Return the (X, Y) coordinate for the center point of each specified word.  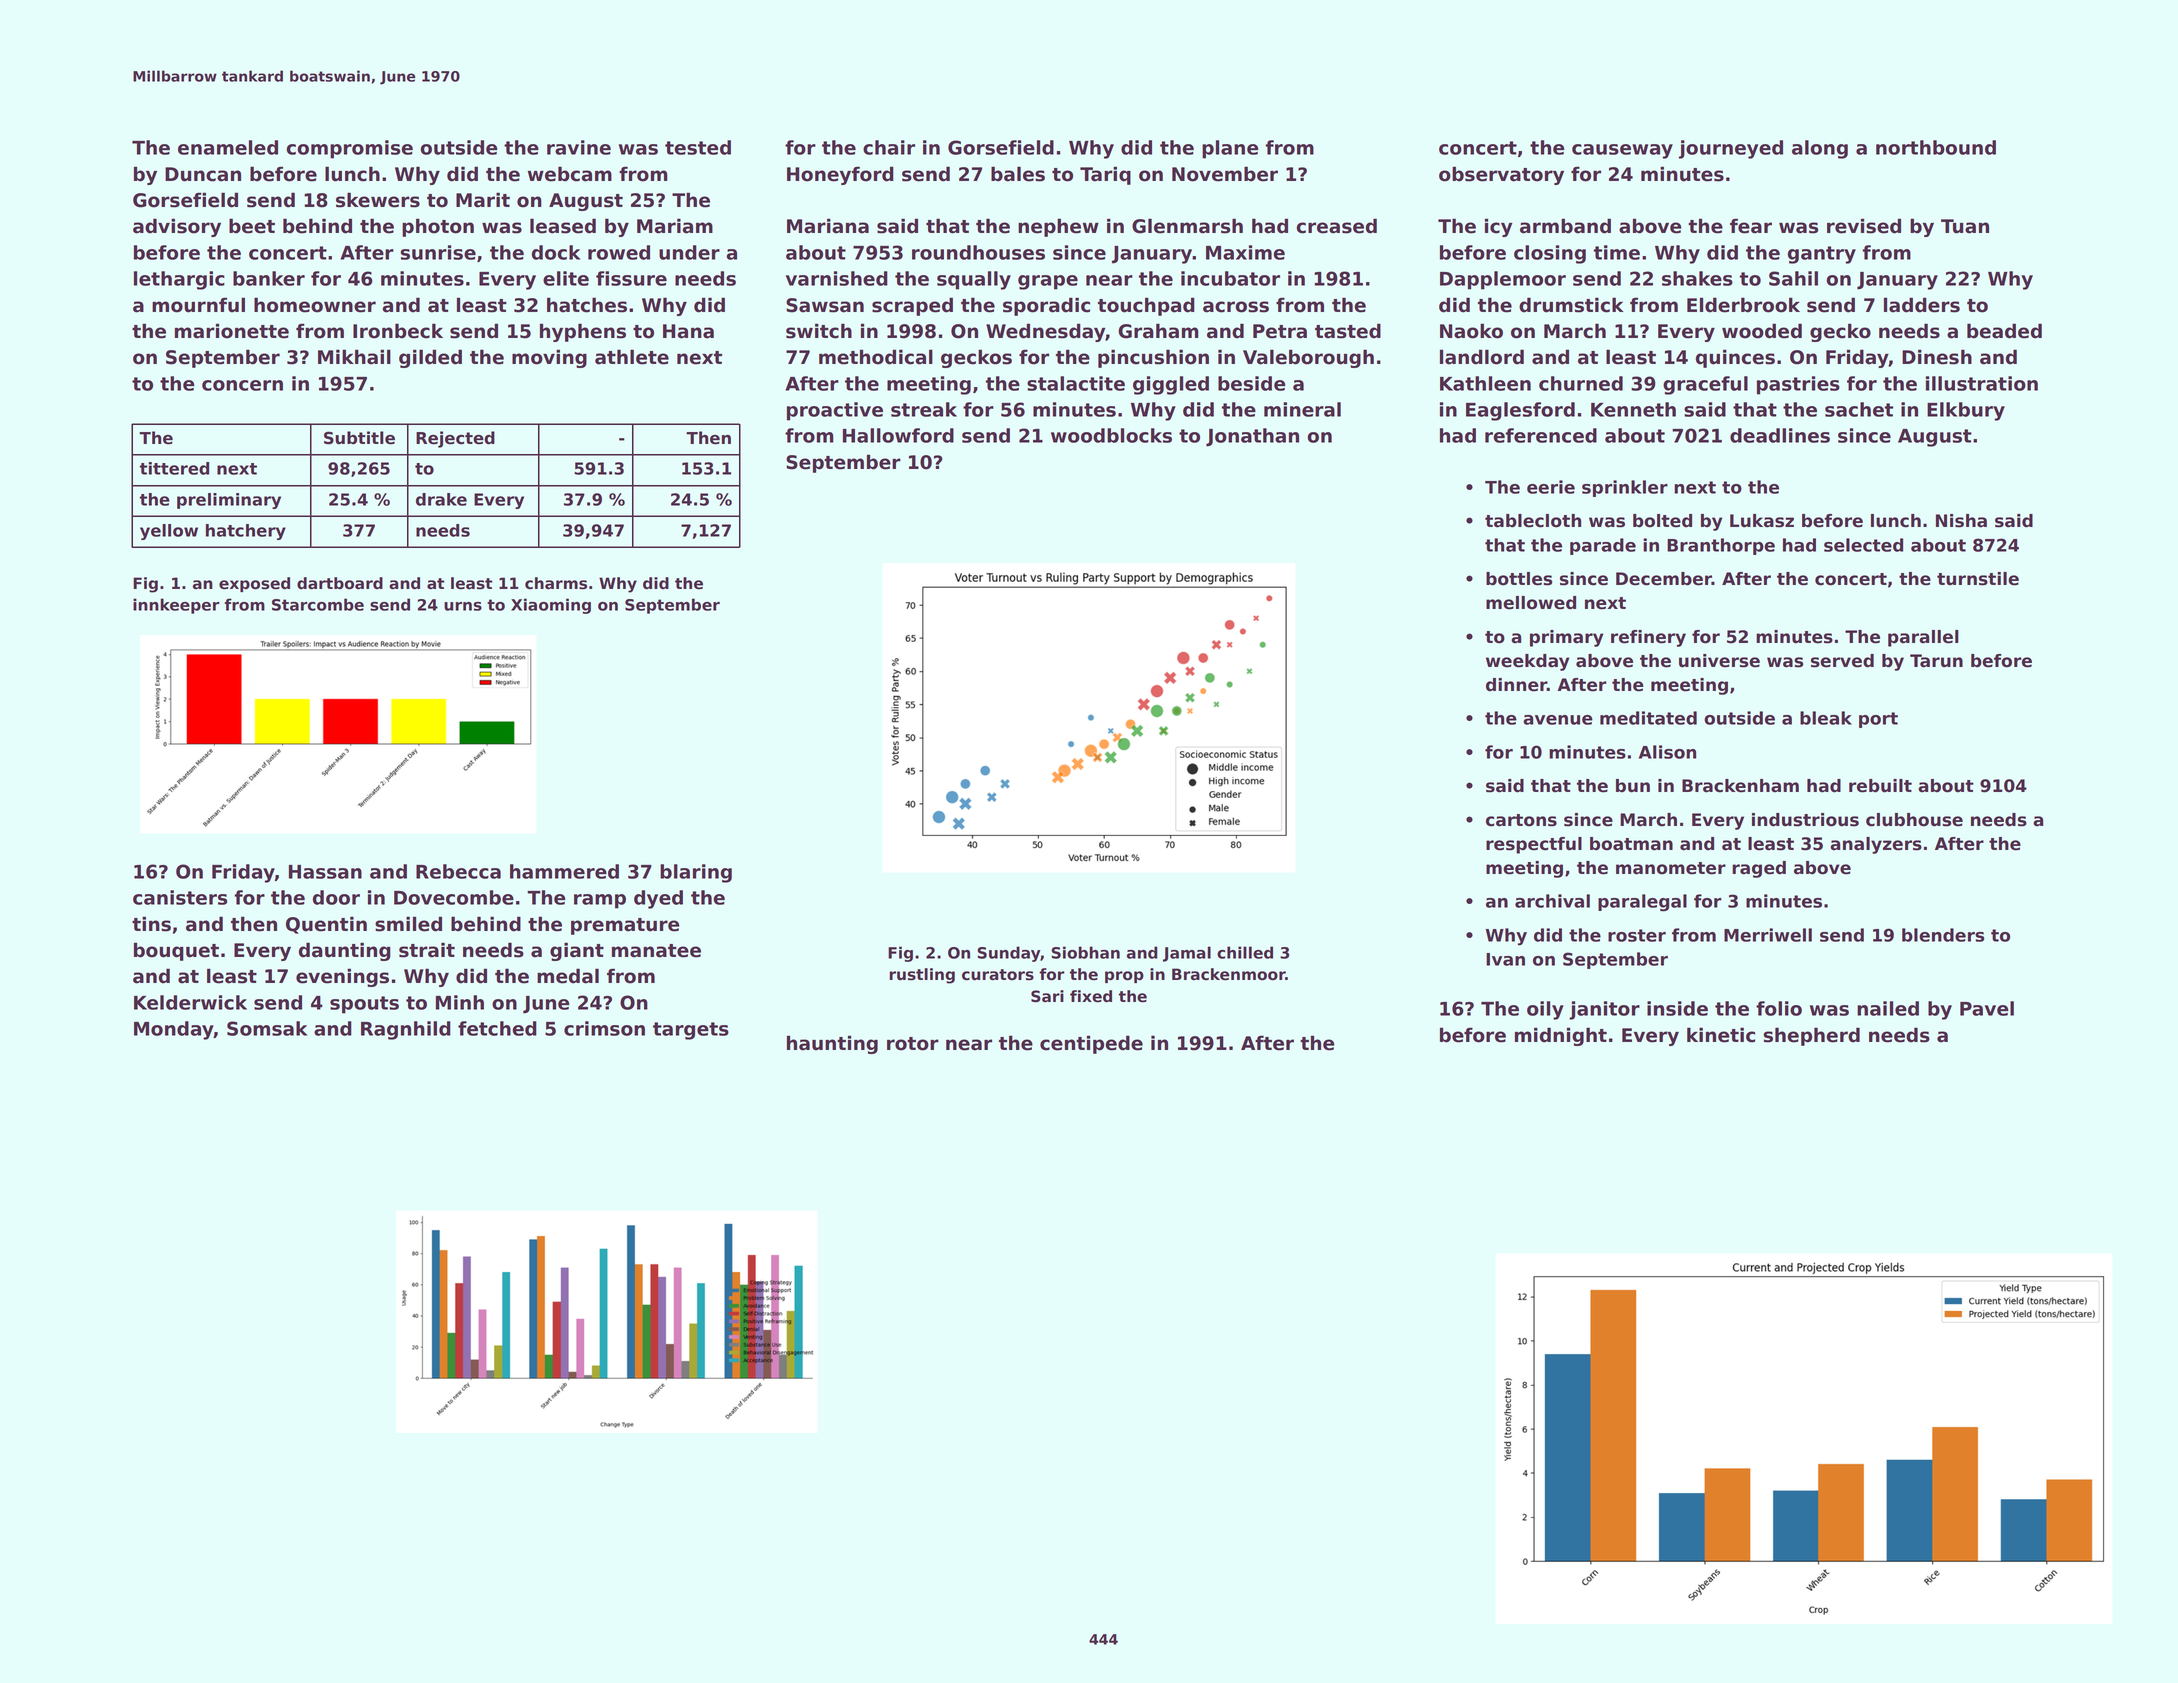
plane (1230, 149)
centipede (1091, 1044)
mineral (1302, 409)
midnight (1561, 1036)
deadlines (1780, 435)
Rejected (455, 439)
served (1842, 661)
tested (698, 147)
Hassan (325, 872)
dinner (1516, 685)
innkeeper (176, 606)
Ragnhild (406, 1030)
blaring (696, 873)
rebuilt (1880, 786)
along (1820, 149)
